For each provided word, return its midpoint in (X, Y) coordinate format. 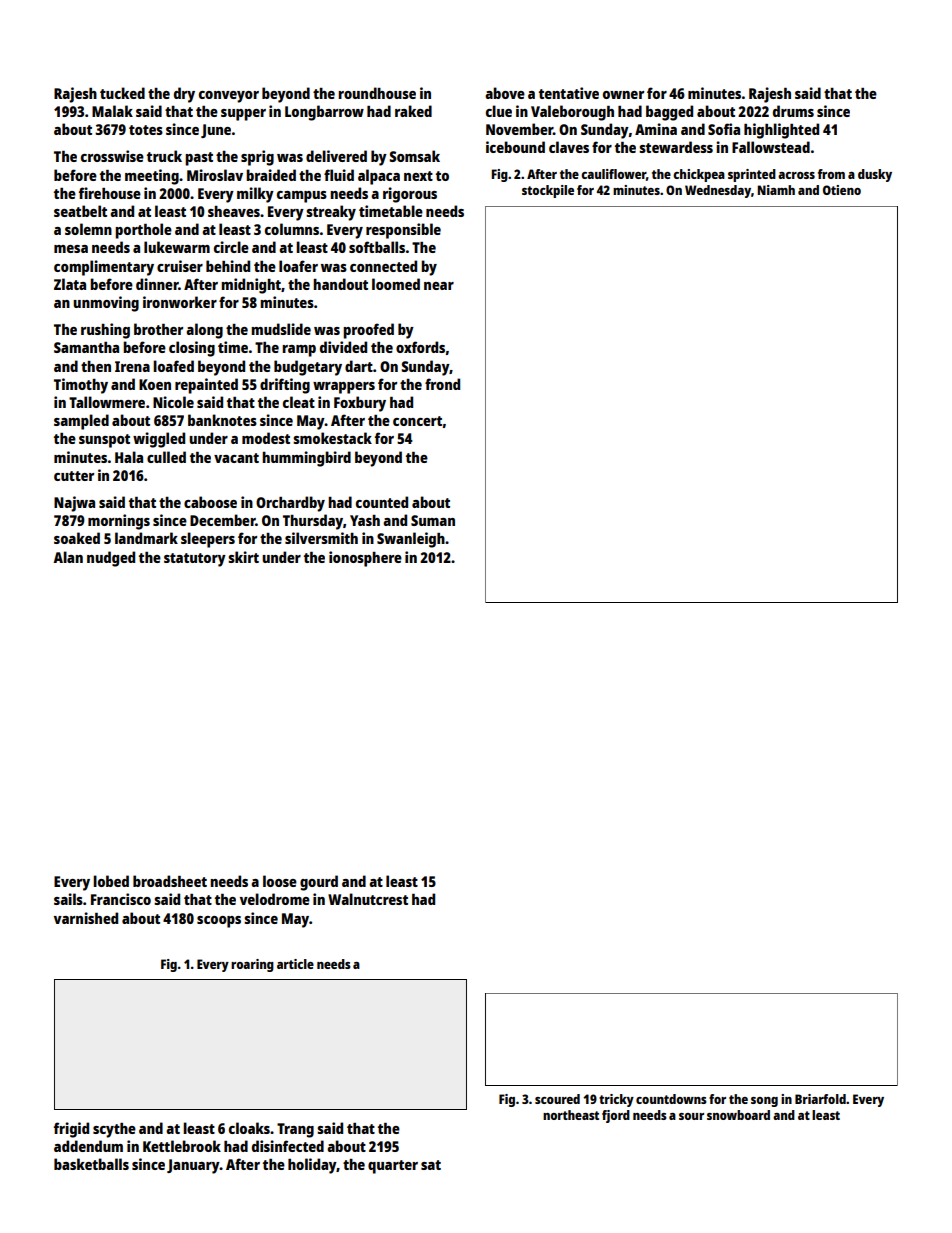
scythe (114, 1130)
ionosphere (365, 559)
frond (442, 384)
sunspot (104, 441)
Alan (68, 557)
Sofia (724, 129)
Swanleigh (411, 540)
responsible (403, 231)
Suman (433, 520)
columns (292, 229)
